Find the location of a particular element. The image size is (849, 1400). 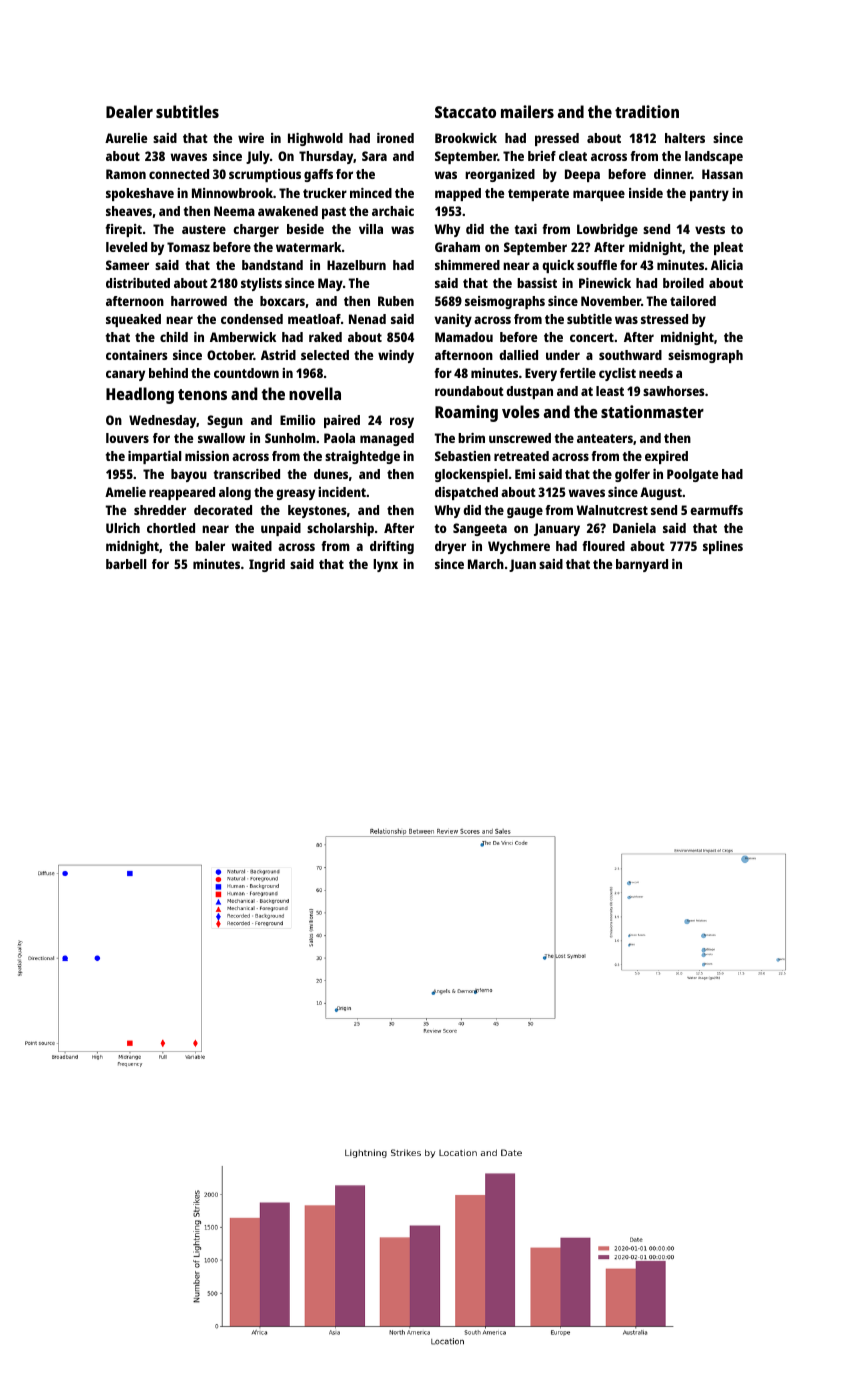

managed is located at coordinates (387, 439).
